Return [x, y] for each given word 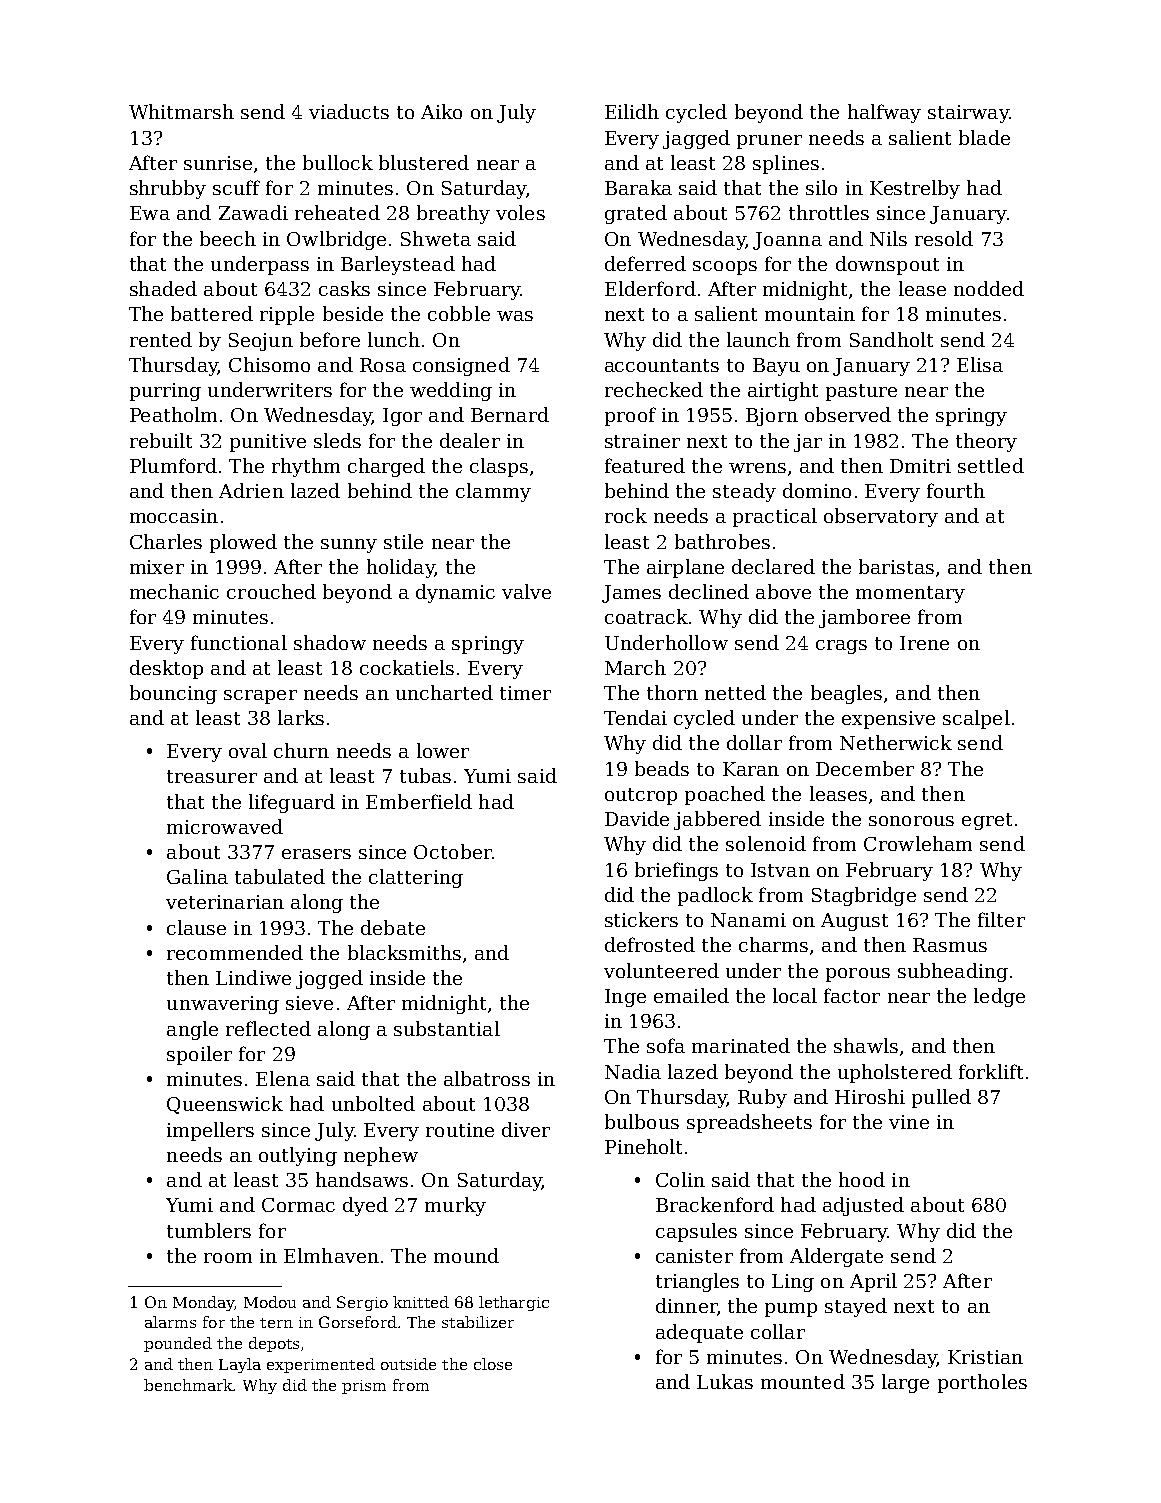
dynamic [455, 593]
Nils [888, 238]
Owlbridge [336, 240]
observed [848, 414]
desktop [166, 669]
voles [520, 212]
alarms [170, 1322]
